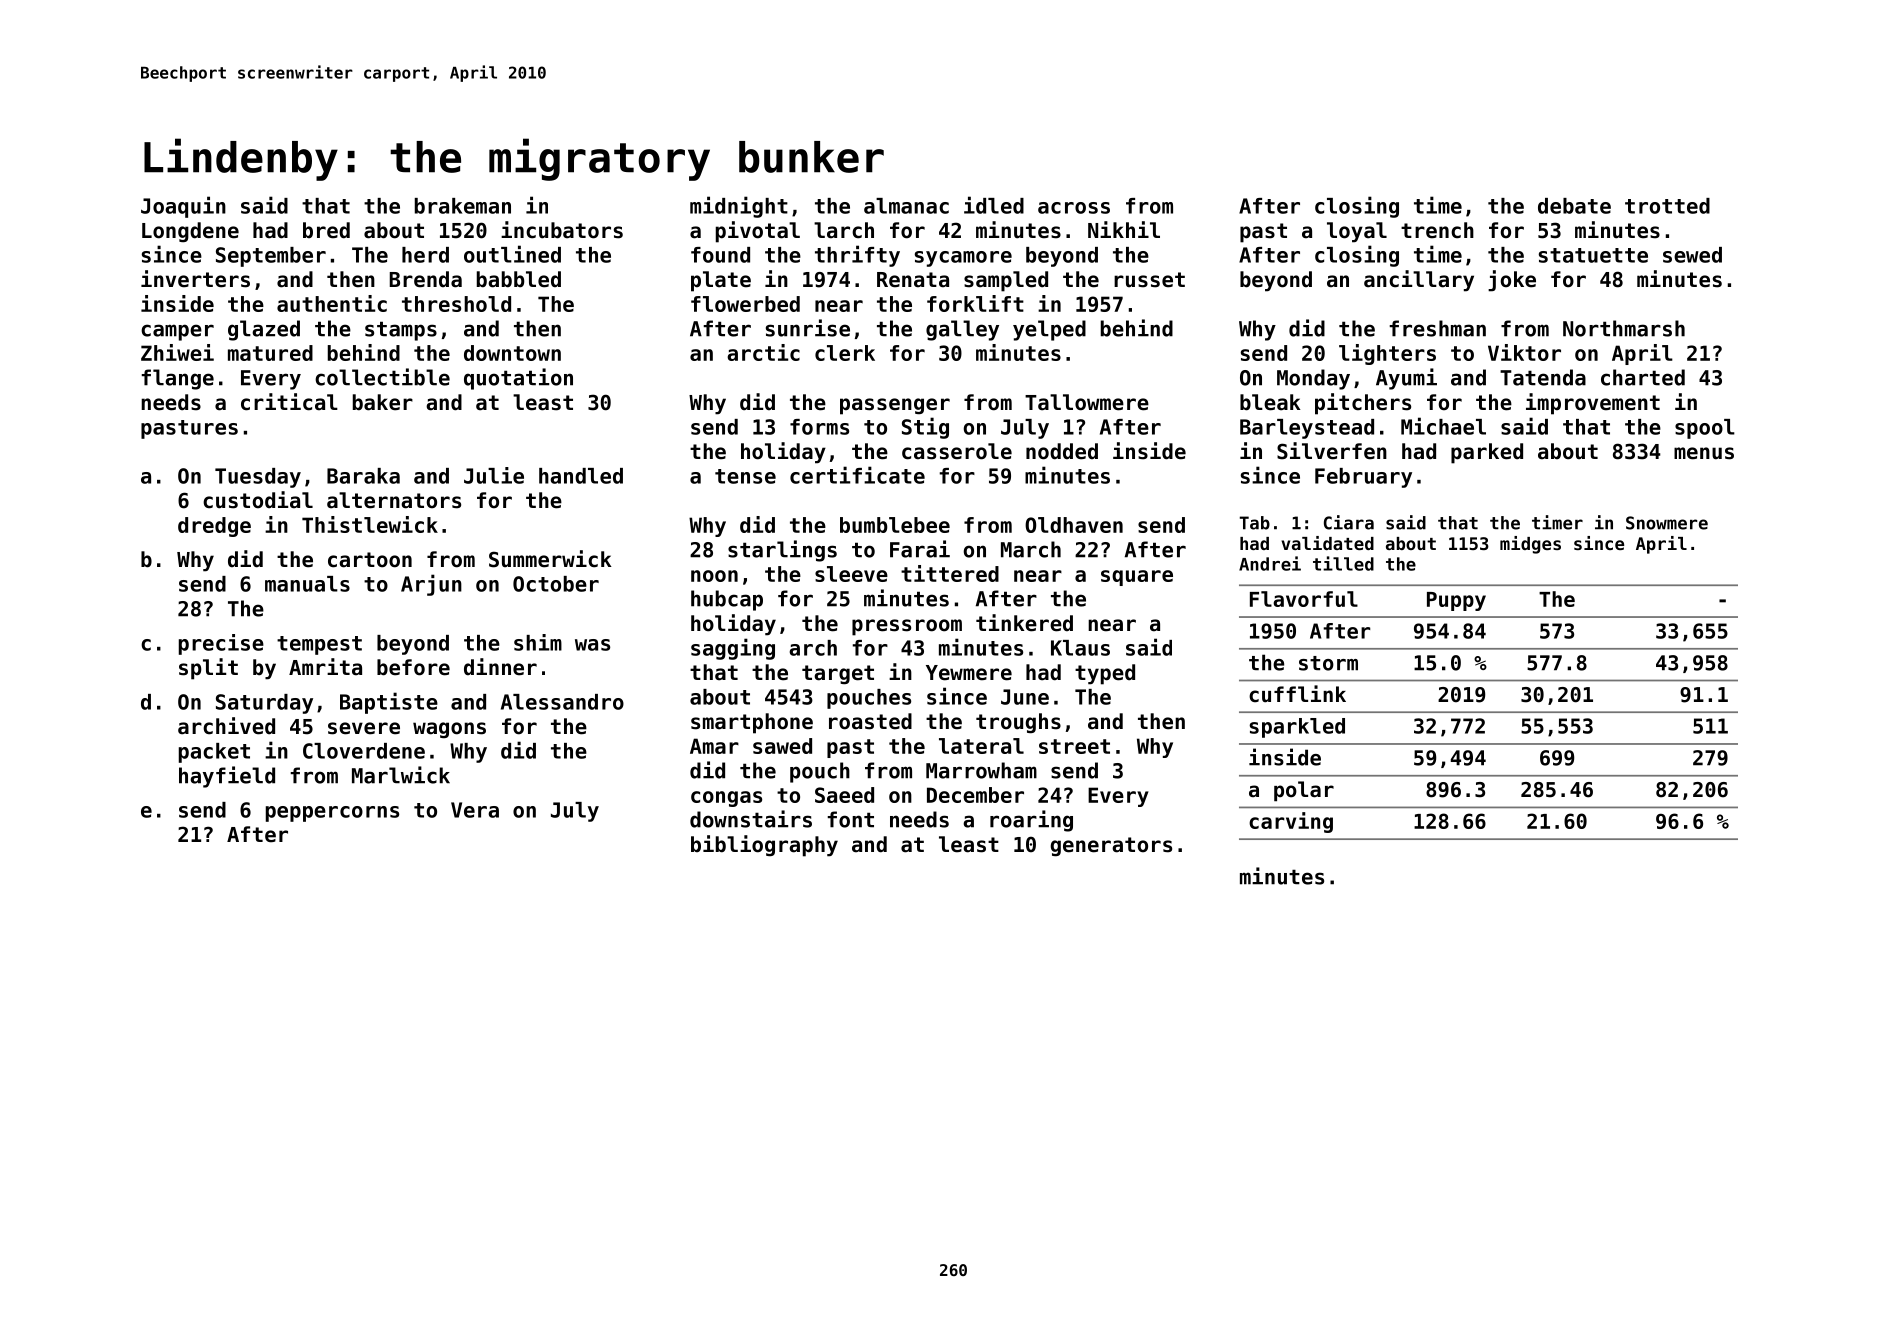 This image has width=1878, height=1328. Describe the element at coordinates (764, 846) in the image. I see `bibliography` at that location.
